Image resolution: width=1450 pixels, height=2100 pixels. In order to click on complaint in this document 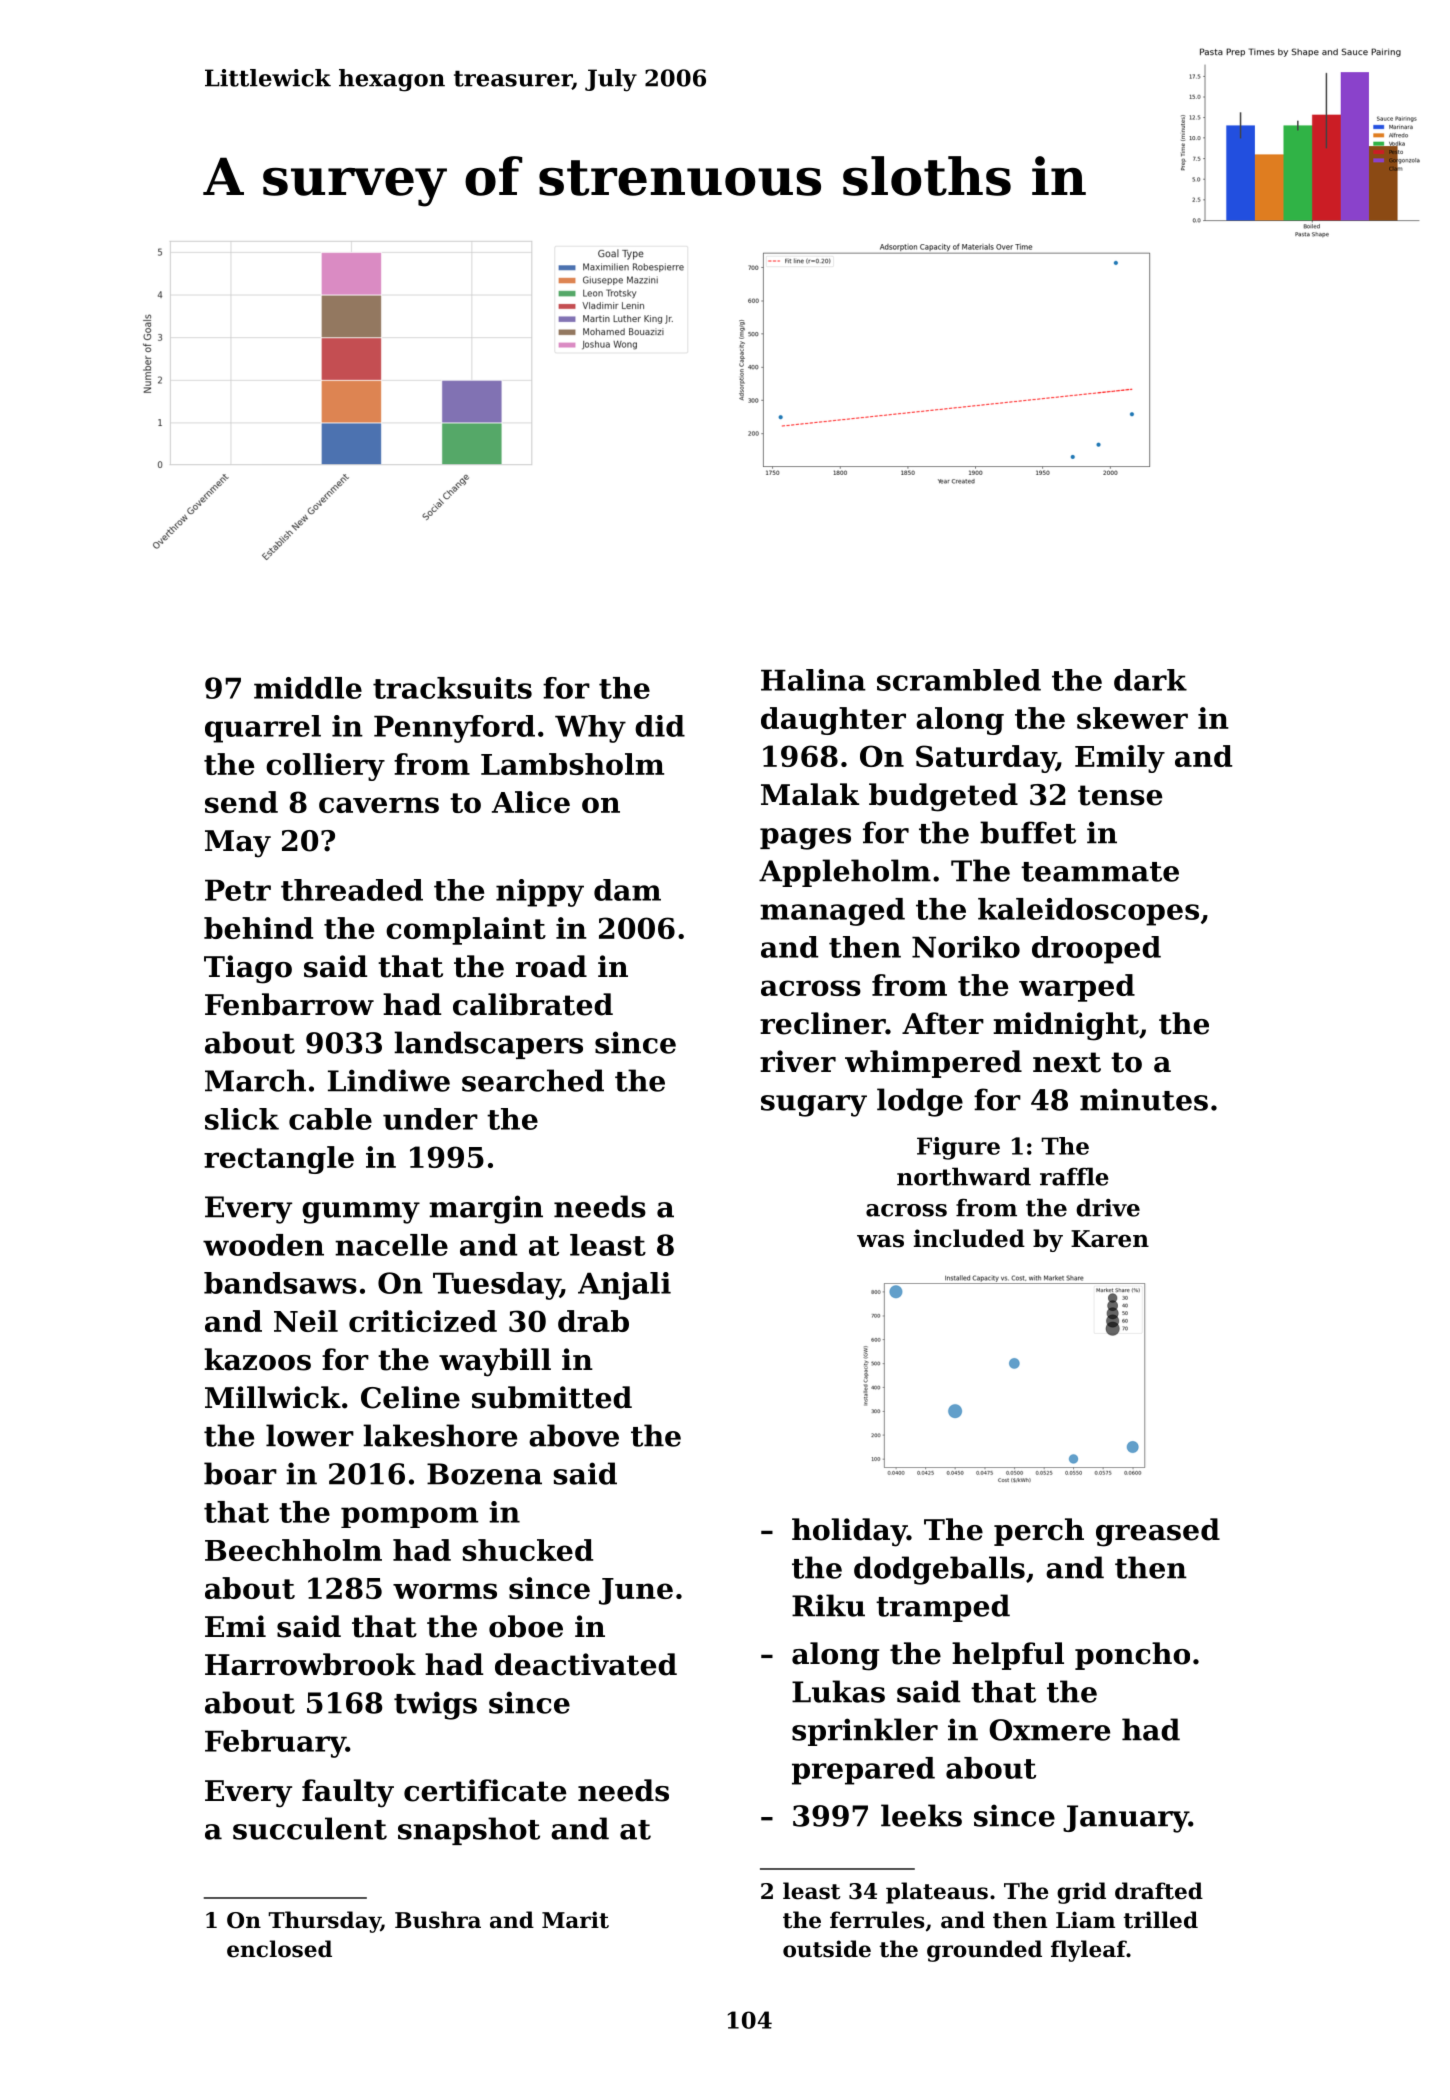, I will do `click(466, 931)`.
